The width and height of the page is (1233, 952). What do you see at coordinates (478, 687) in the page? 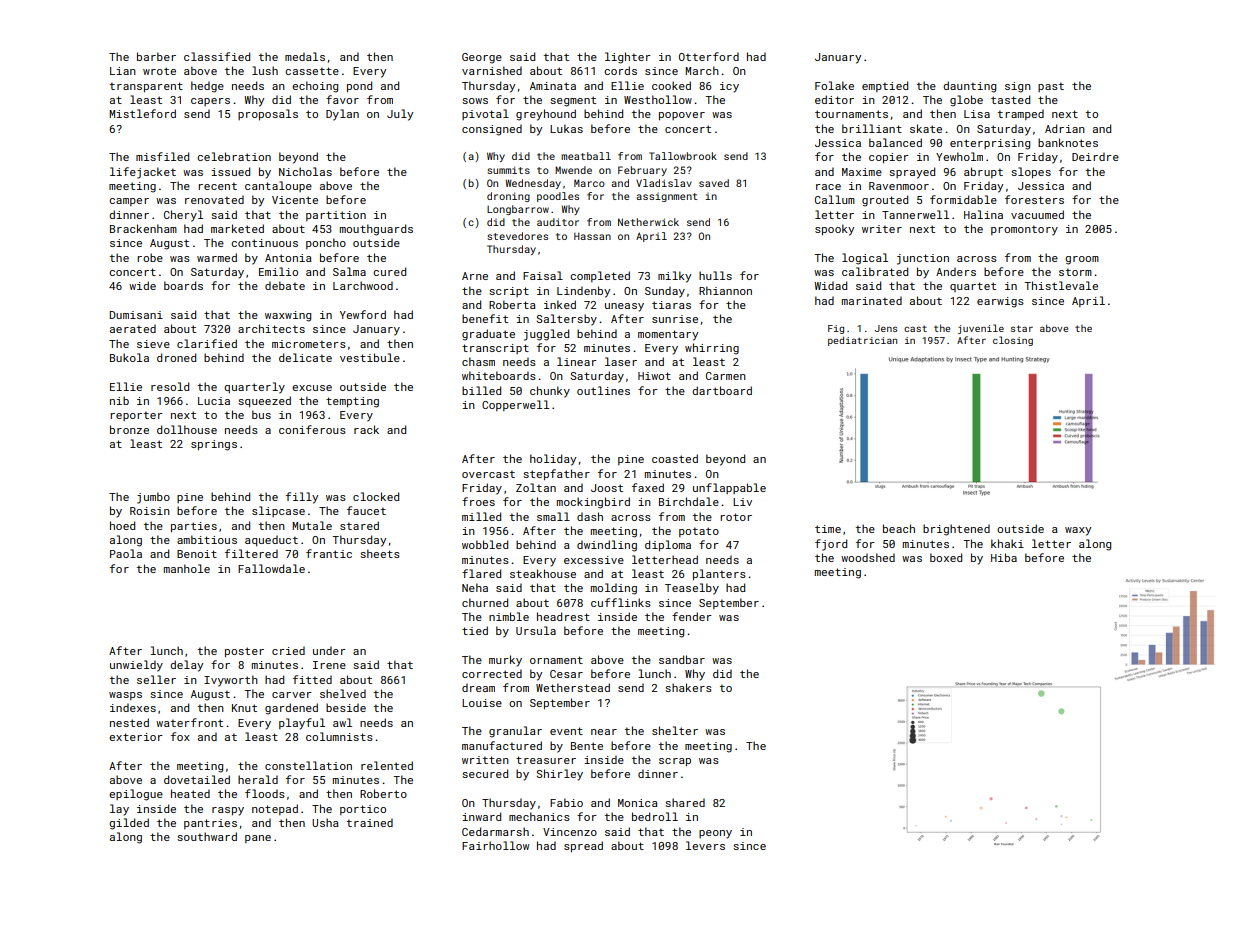
I see `dream` at bounding box center [478, 687].
